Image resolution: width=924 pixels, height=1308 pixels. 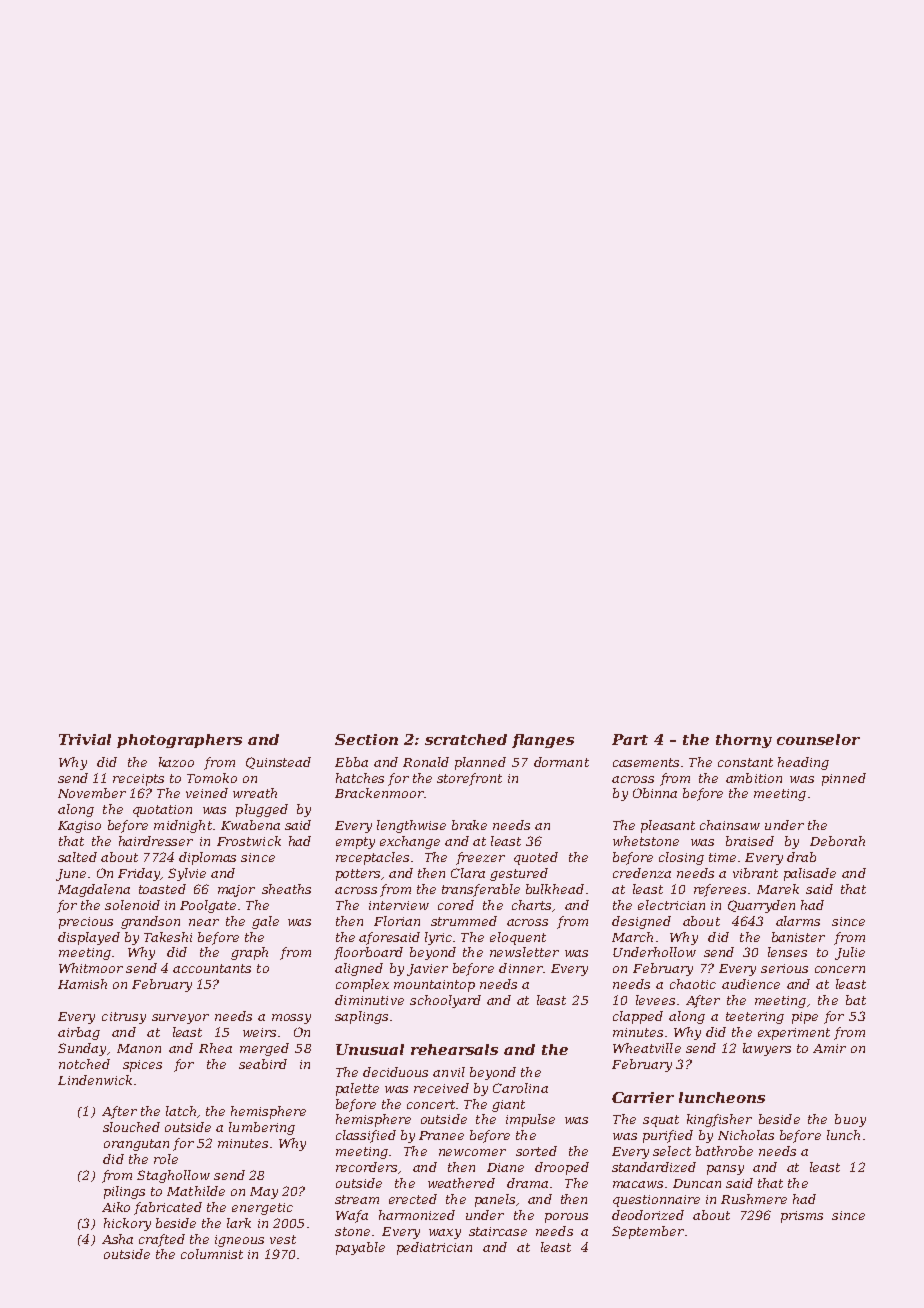 What do you see at coordinates (744, 741) in the screenshot?
I see `thorny` at bounding box center [744, 741].
